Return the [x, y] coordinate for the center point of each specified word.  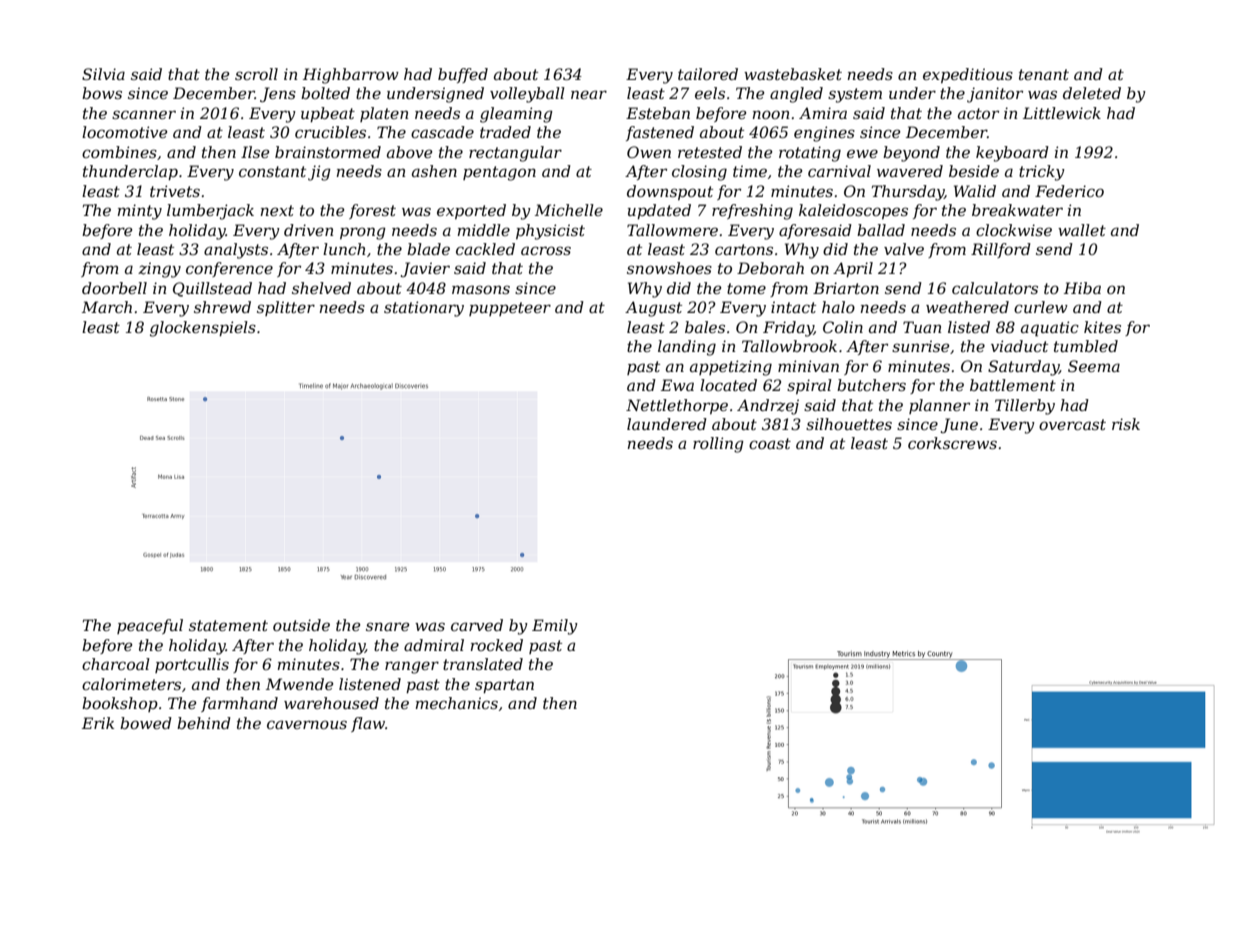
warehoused [331, 703]
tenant [1044, 74]
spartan [504, 686]
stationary [424, 309]
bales [705, 327]
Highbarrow [351, 76]
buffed [463, 75]
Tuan [922, 327]
